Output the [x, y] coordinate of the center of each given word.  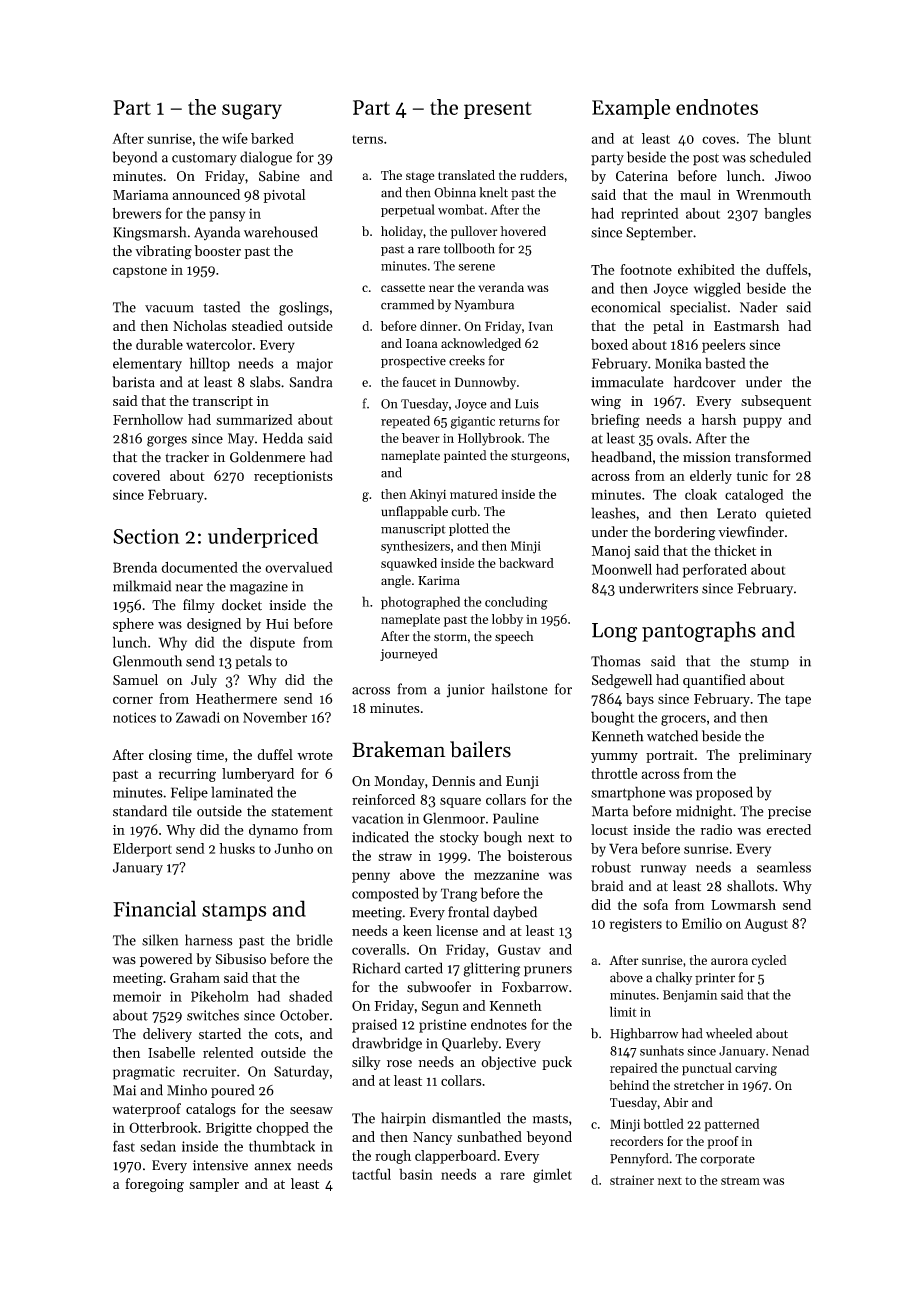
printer [715, 979]
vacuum [169, 309]
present [498, 110]
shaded [311, 996]
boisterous [539, 855]
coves [719, 140]
